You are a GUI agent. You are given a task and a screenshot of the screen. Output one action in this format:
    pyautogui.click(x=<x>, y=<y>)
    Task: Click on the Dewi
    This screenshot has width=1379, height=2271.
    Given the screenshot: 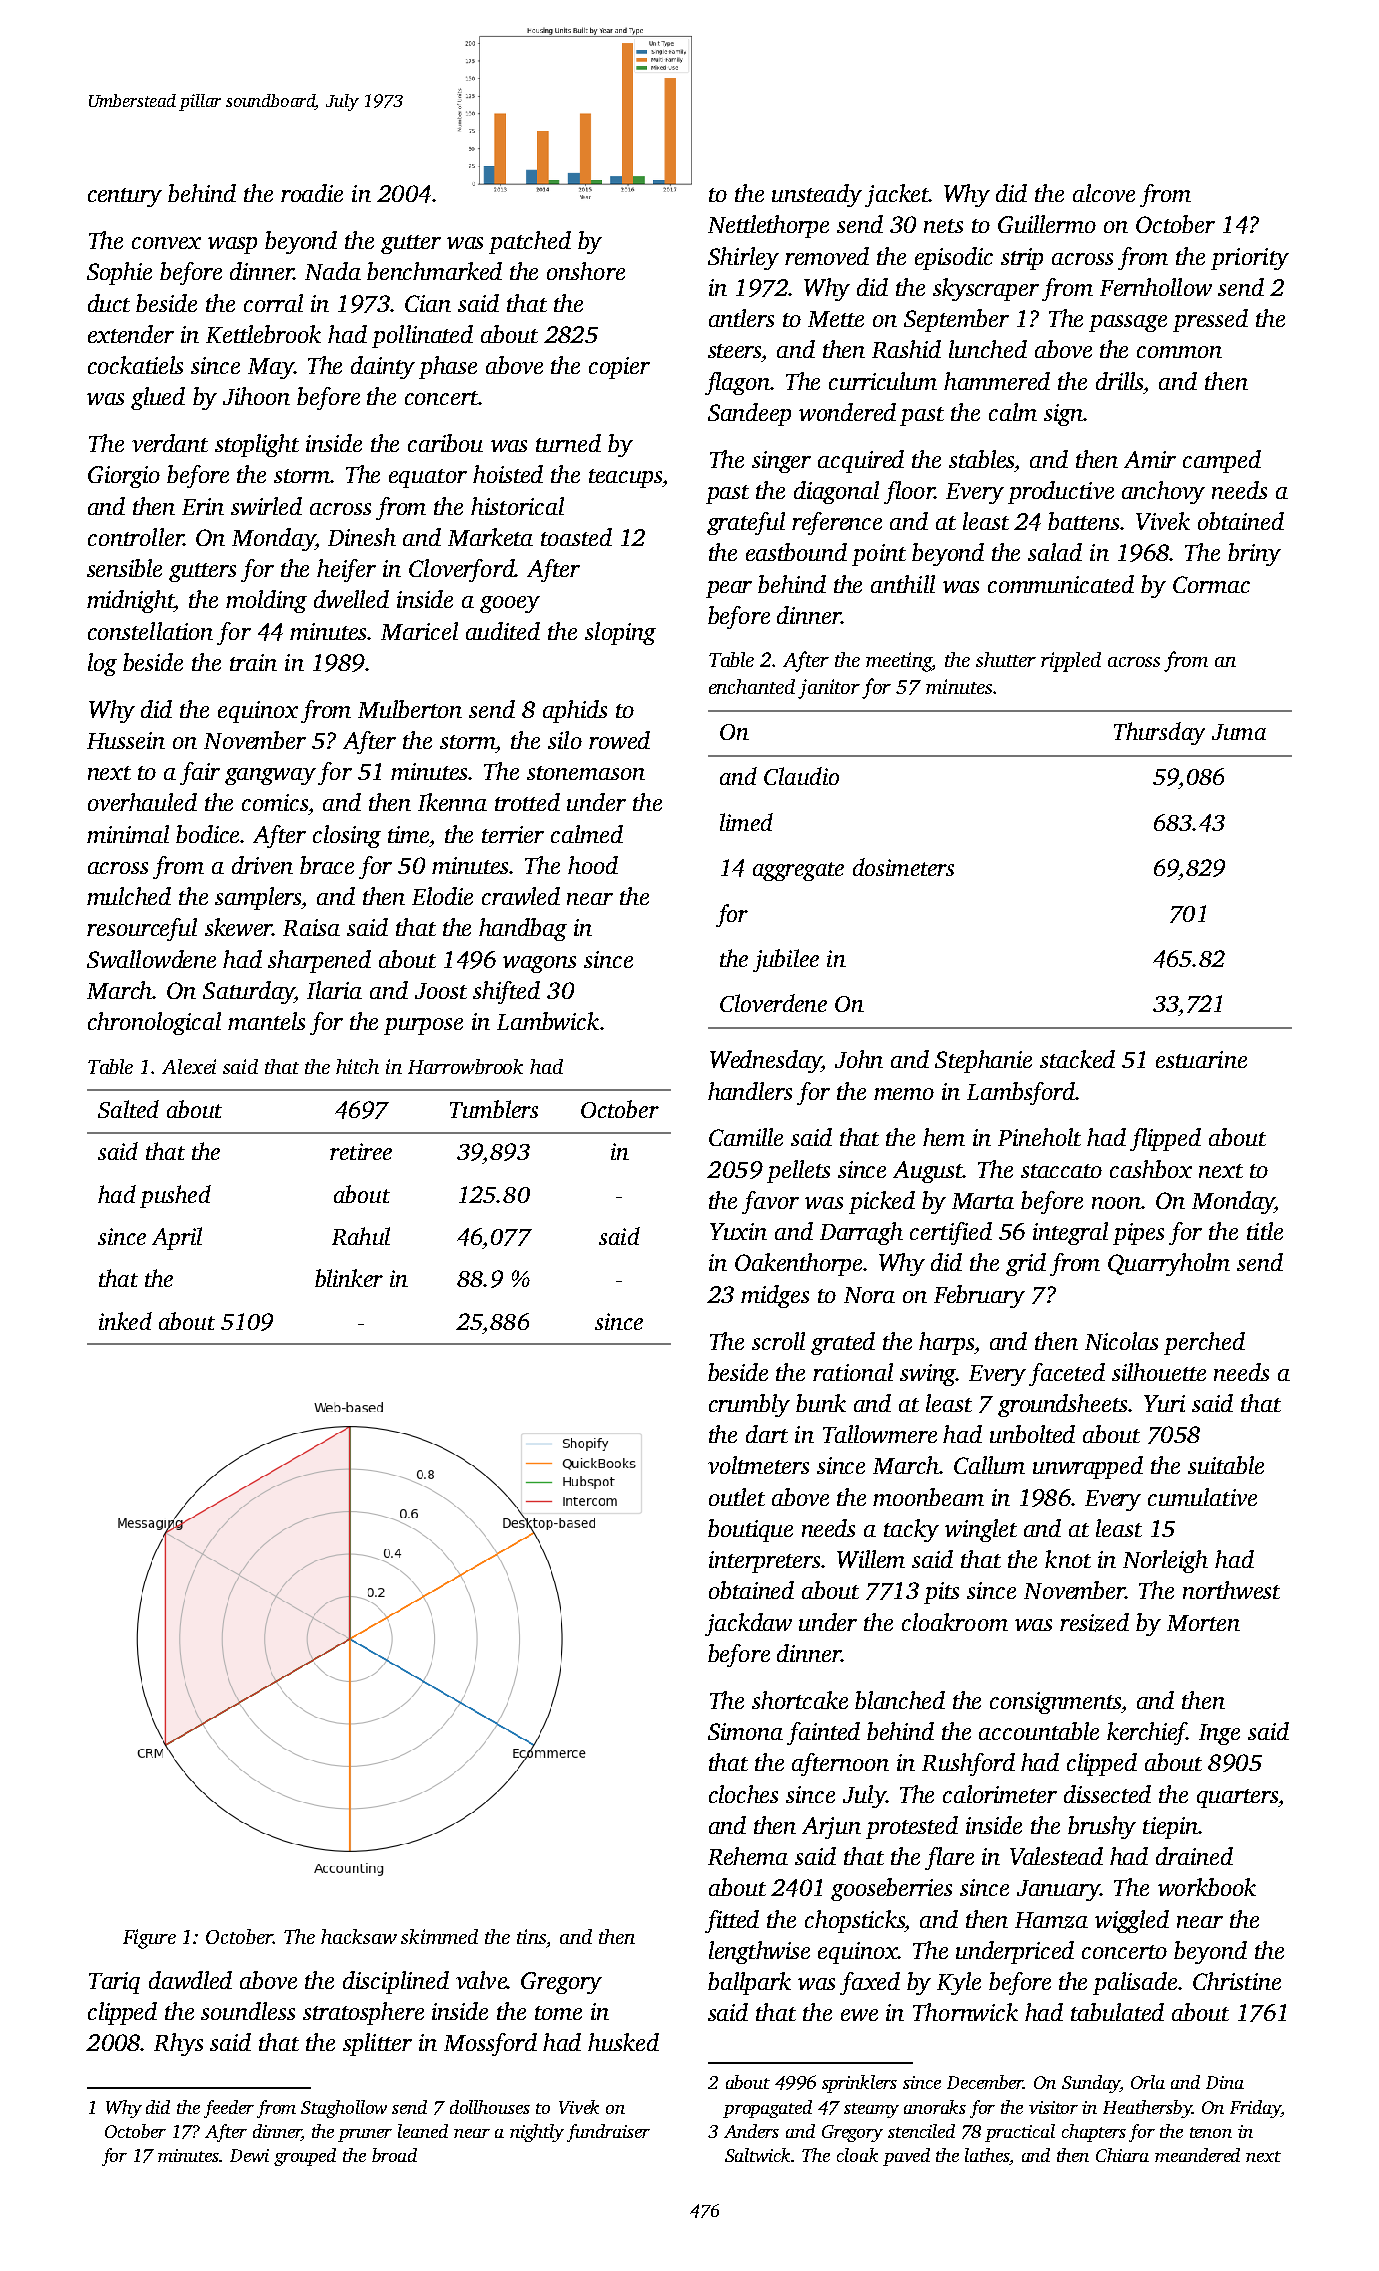 What is the action you would take?
    pyautogui.click(x=249, y=2155)
